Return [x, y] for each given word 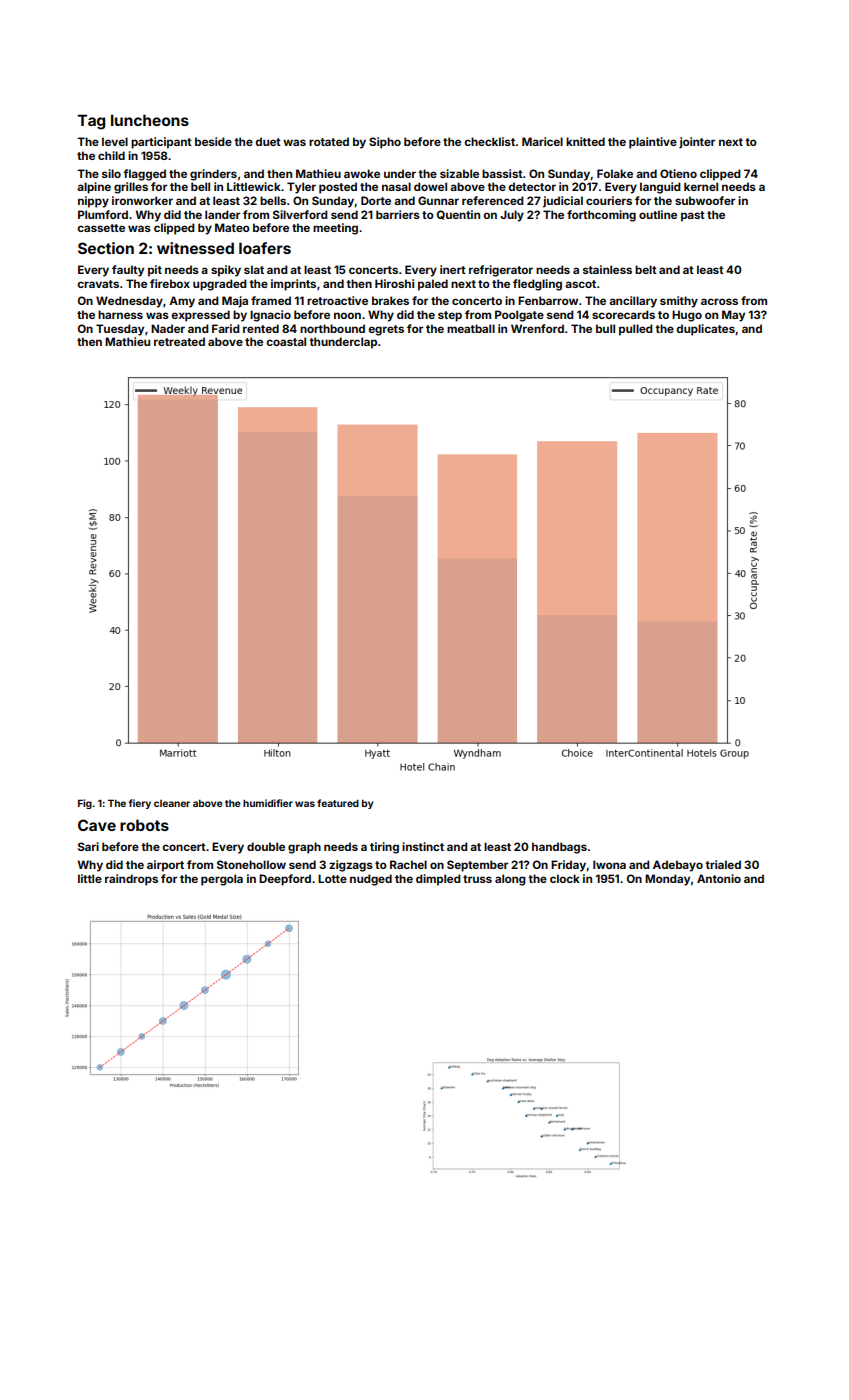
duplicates [705, 330]
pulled [636, 330]
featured [338, 803]
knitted [585, 141]
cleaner [172, 803]
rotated [329, 141]
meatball [471, 328]
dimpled [438, 880]
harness [120, 314]
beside [213, 141]
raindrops [131, 880]
